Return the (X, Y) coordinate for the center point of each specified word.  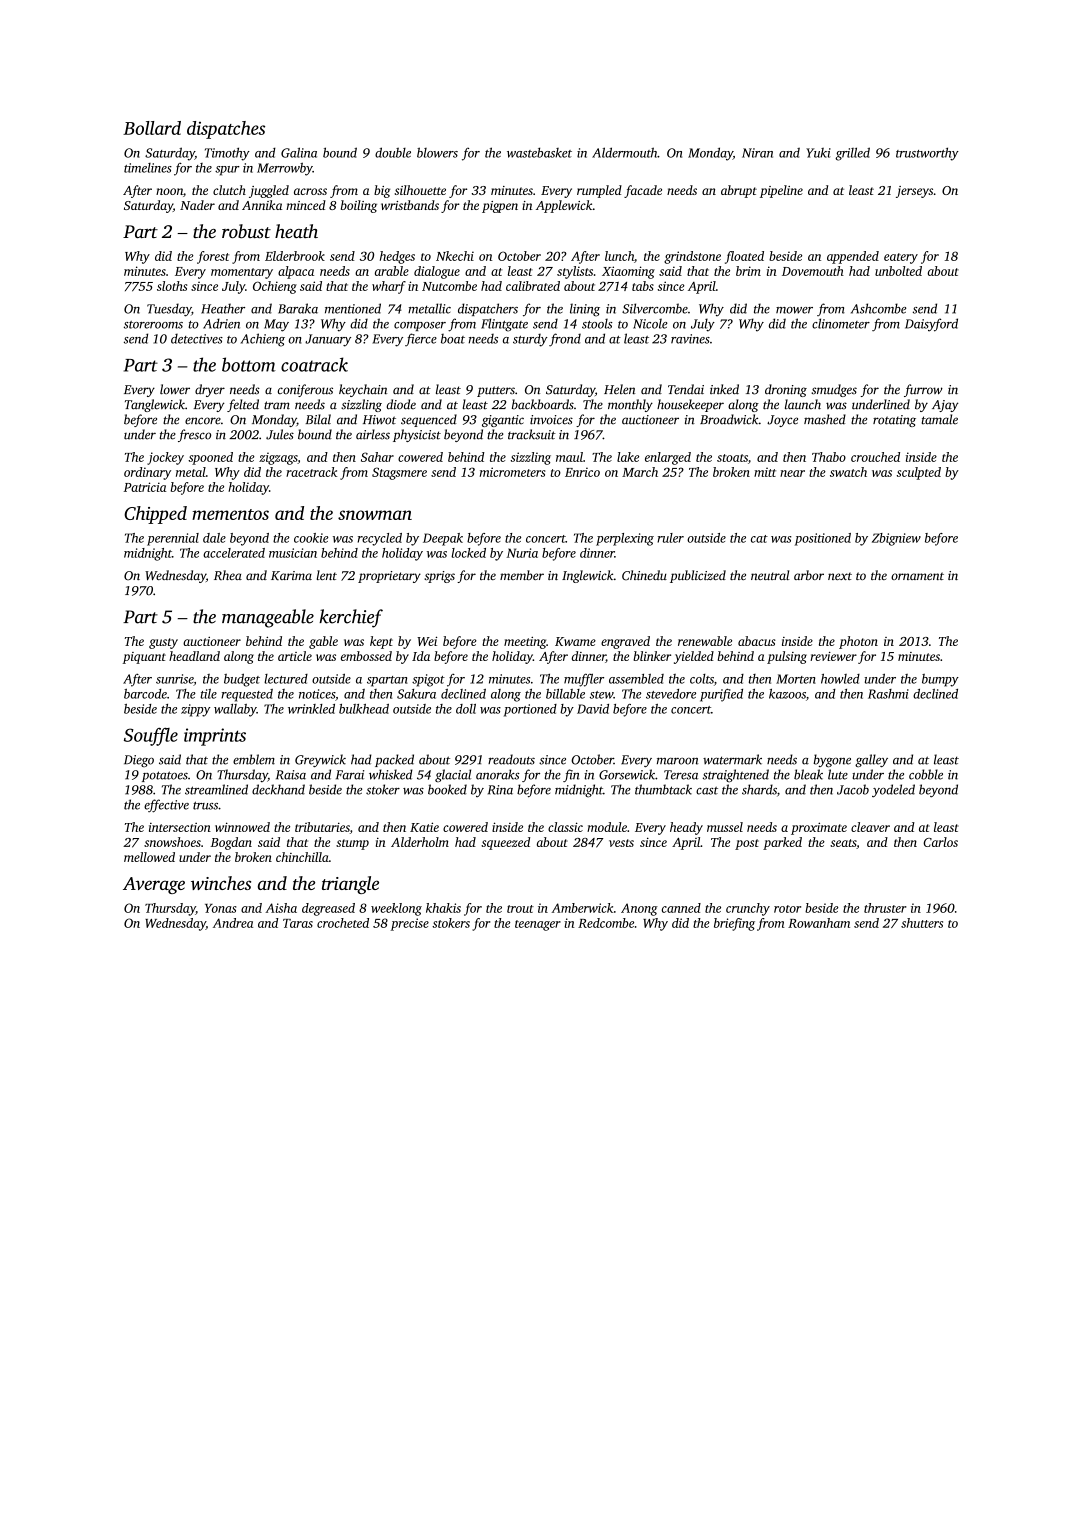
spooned (210, 458)
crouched (875, 457)
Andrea (233, 923)
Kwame (575, 641)
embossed (366, 656)
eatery (901, 258)
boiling (359, 206)
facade (643, 191)
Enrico (582, 472)
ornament (917, 576)
